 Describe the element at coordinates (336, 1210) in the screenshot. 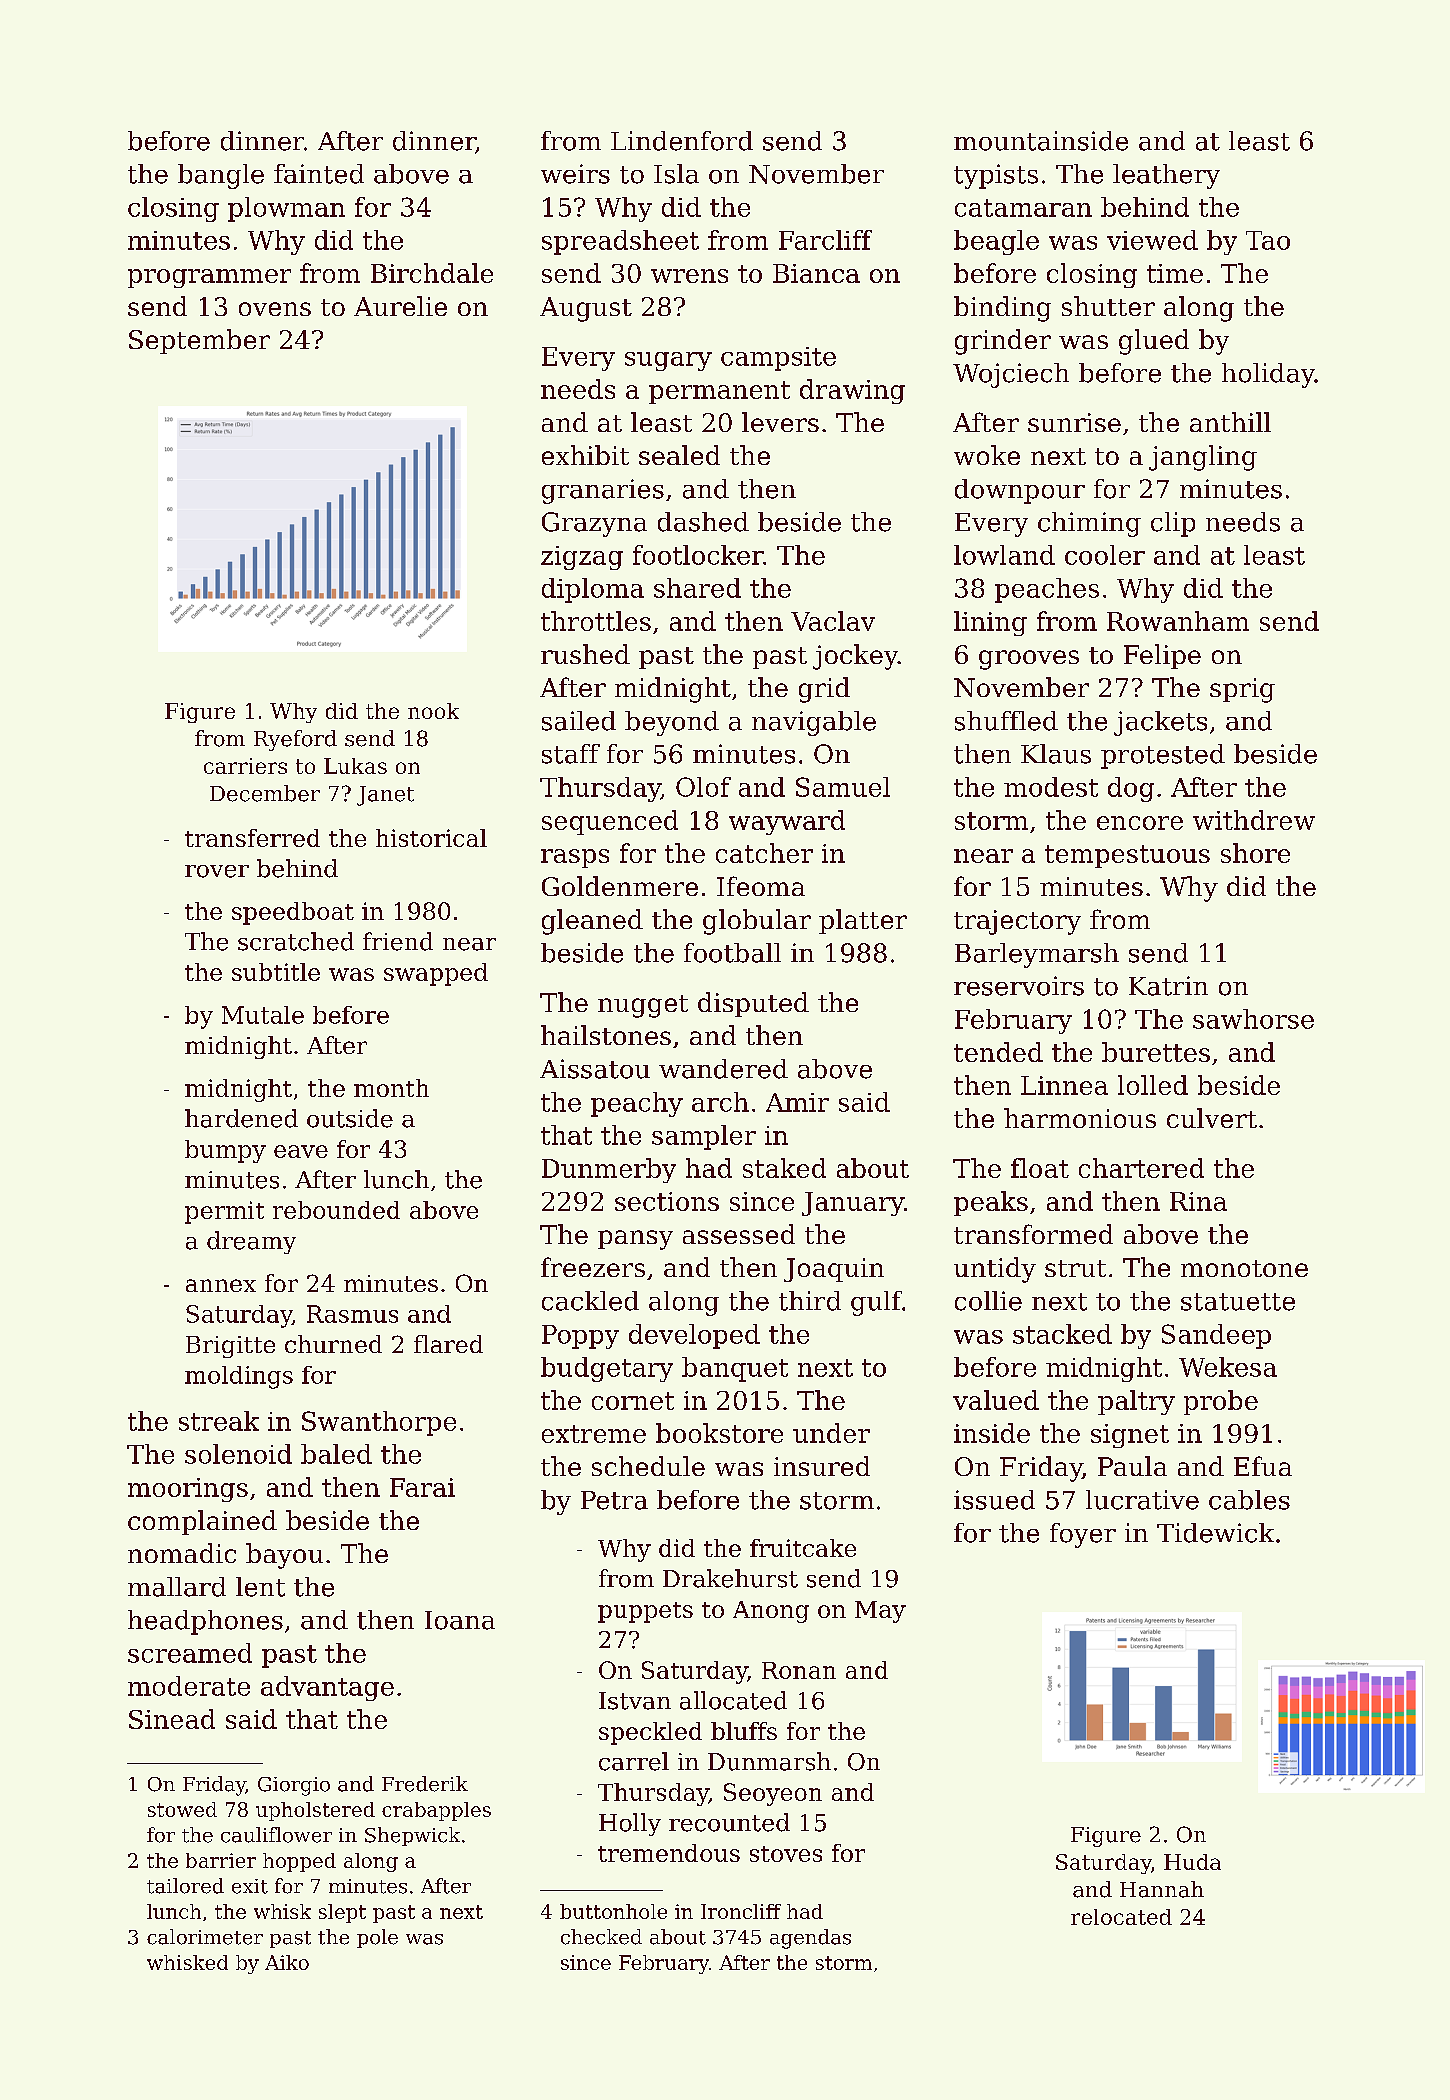

I see `rebounded` at that location.
